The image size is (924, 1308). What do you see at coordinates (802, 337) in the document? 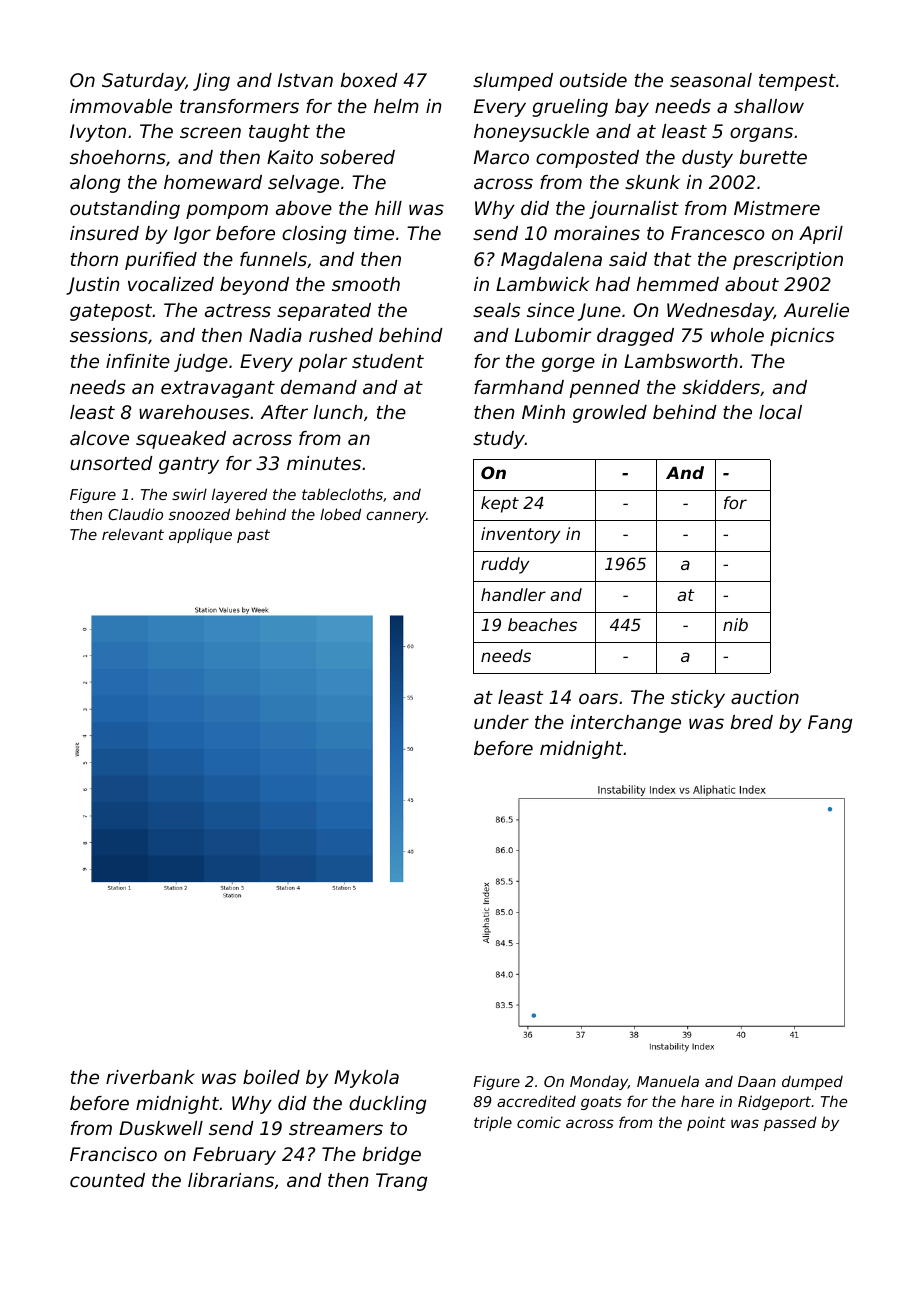
I see `picnics` at bounding box center [802, 337].
